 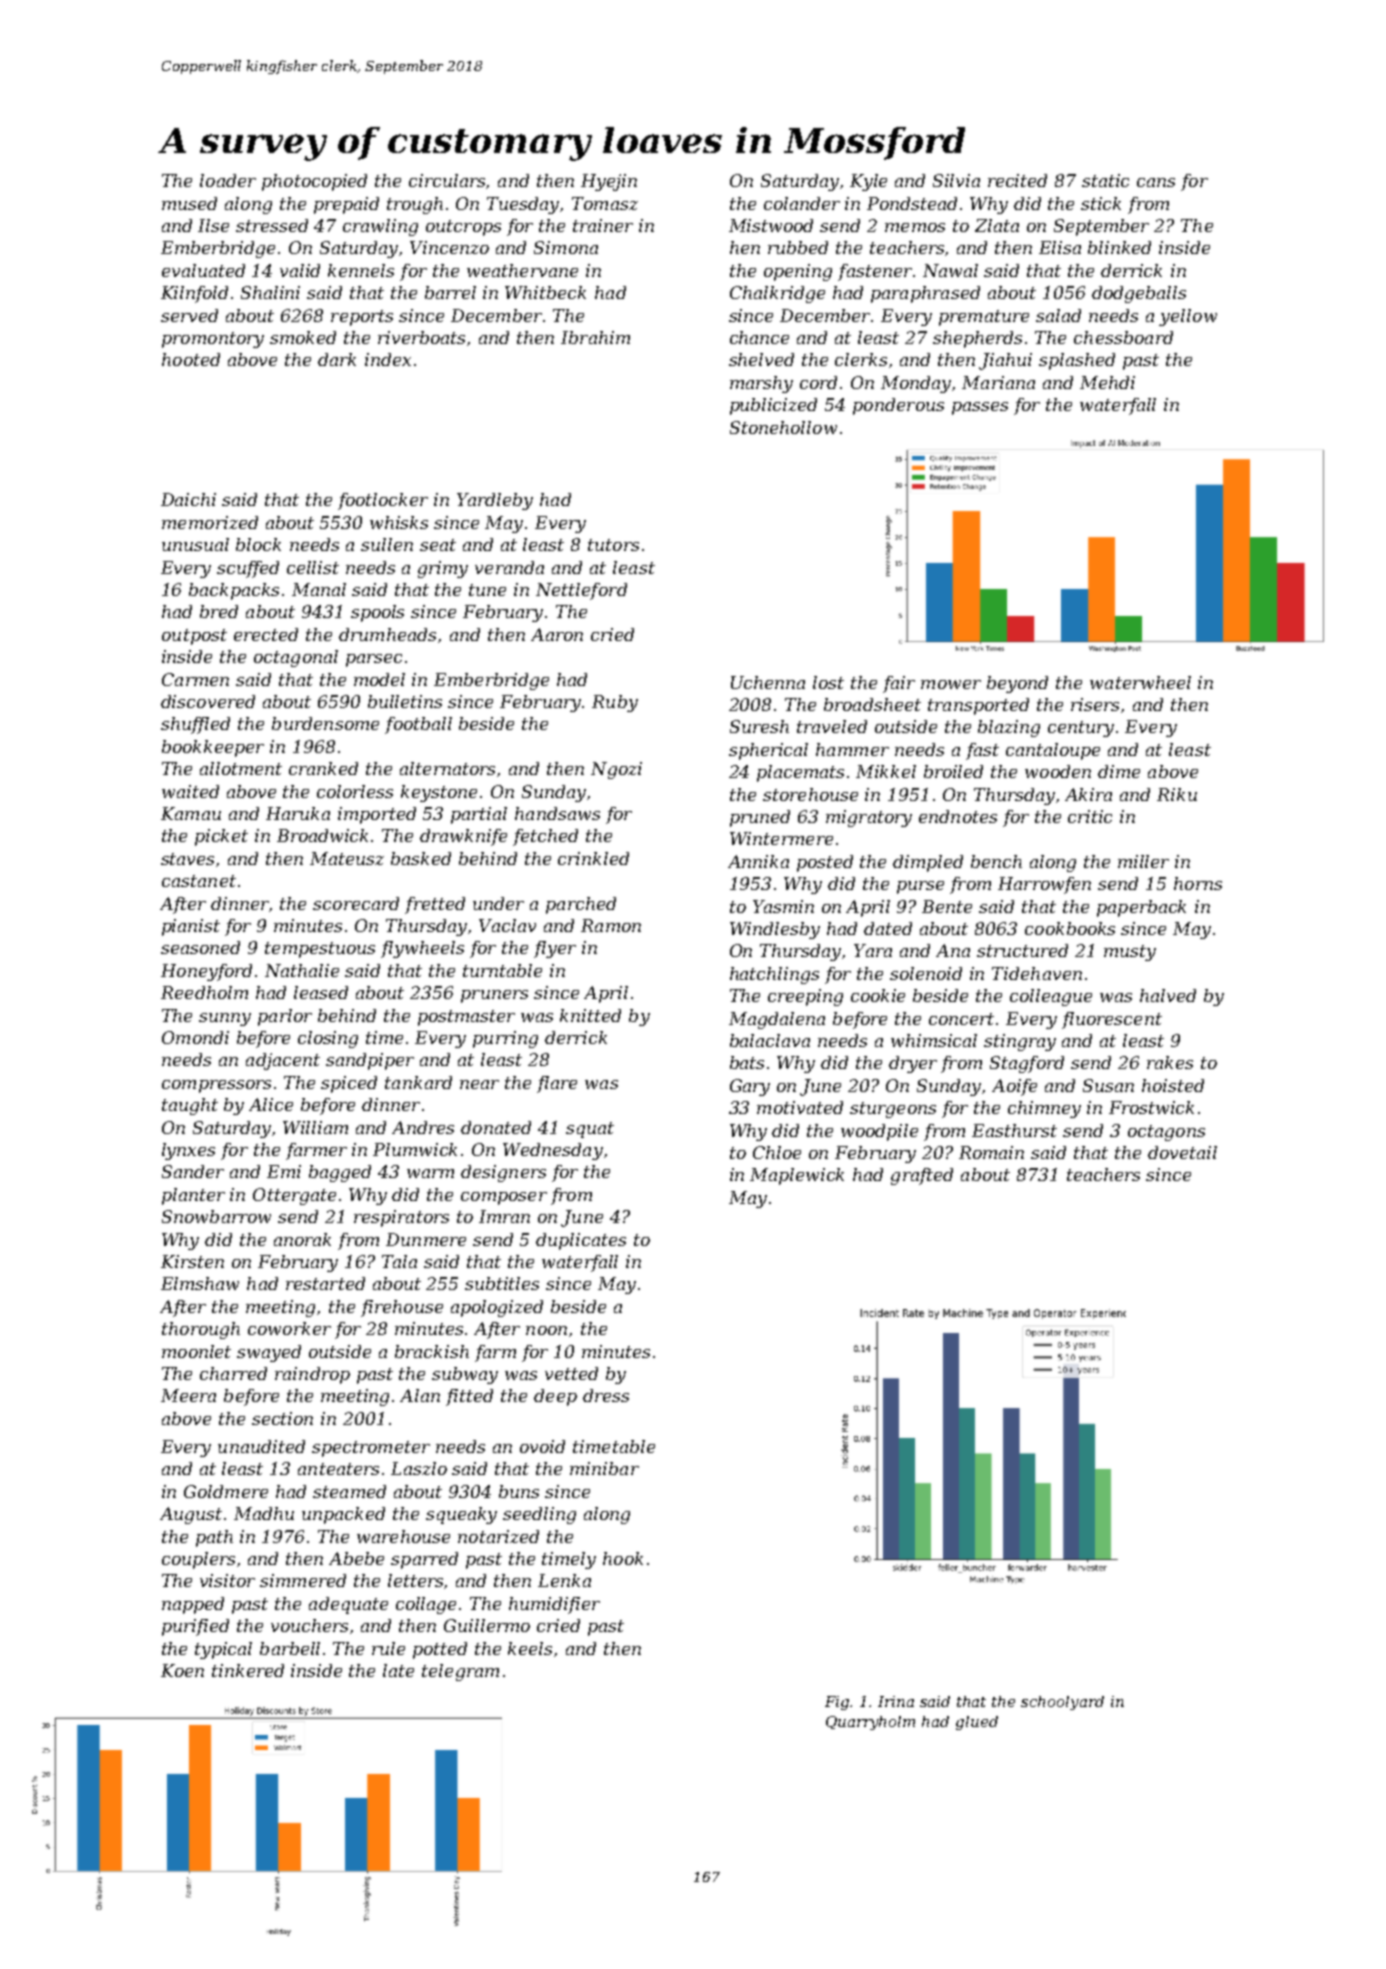 What do you see at coordinates (340, 1173) in the document?
I see `bagged` at bounding box center [340, 1173].
